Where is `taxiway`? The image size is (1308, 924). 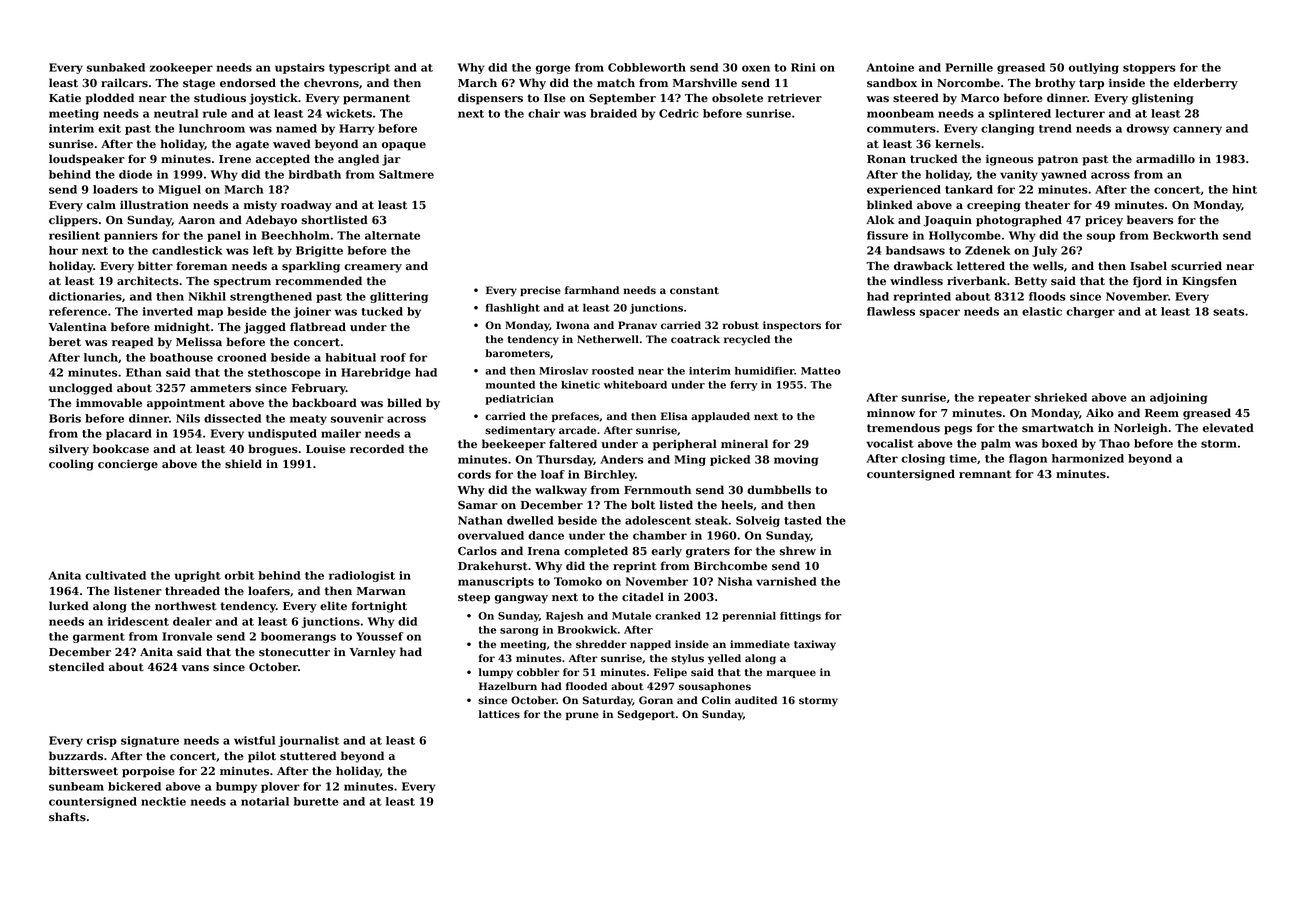 taxiway is located at coordinates (815, 645).
